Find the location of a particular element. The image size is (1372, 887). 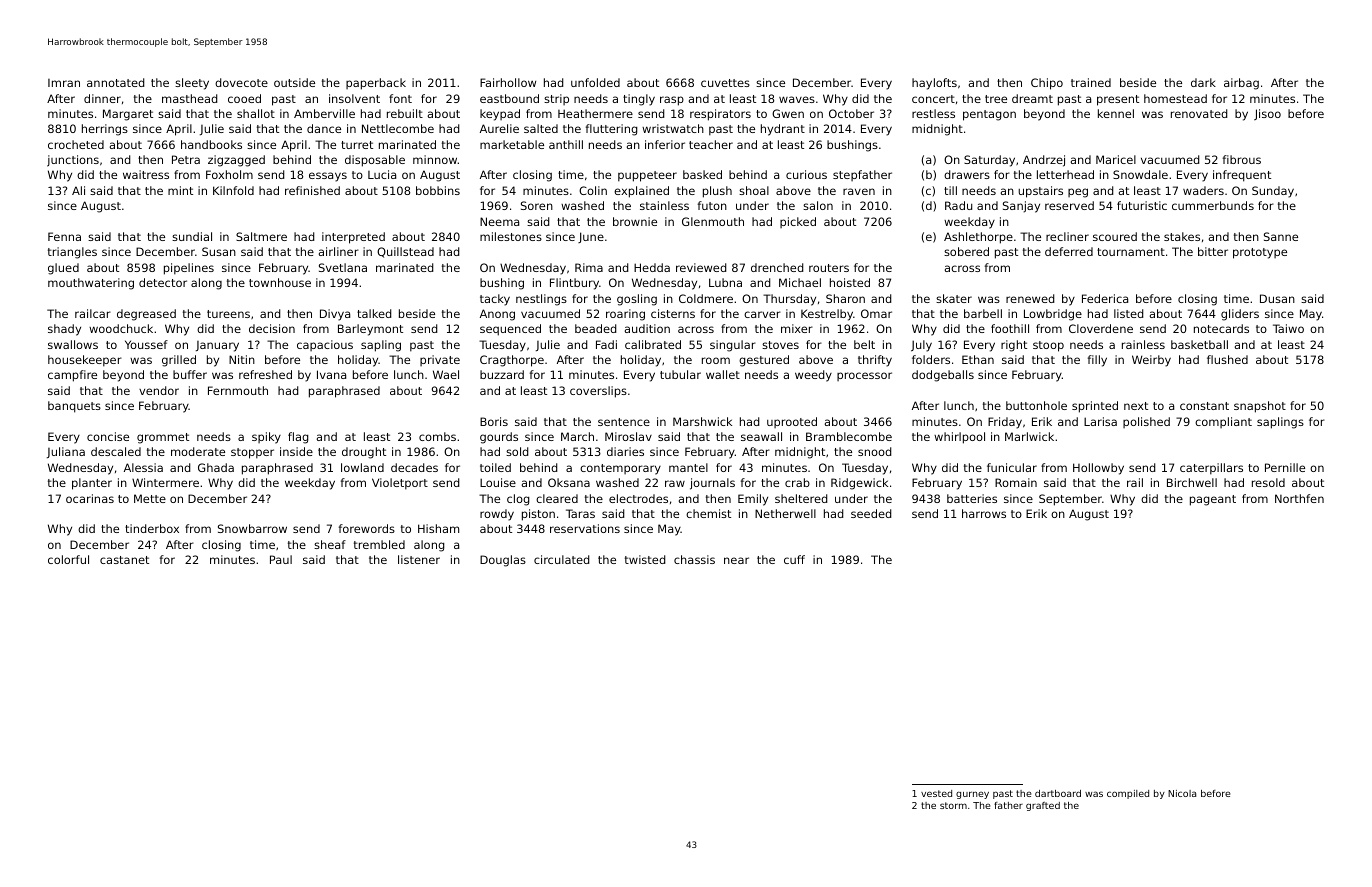

haylofts is located at coordinates (934, 84).
